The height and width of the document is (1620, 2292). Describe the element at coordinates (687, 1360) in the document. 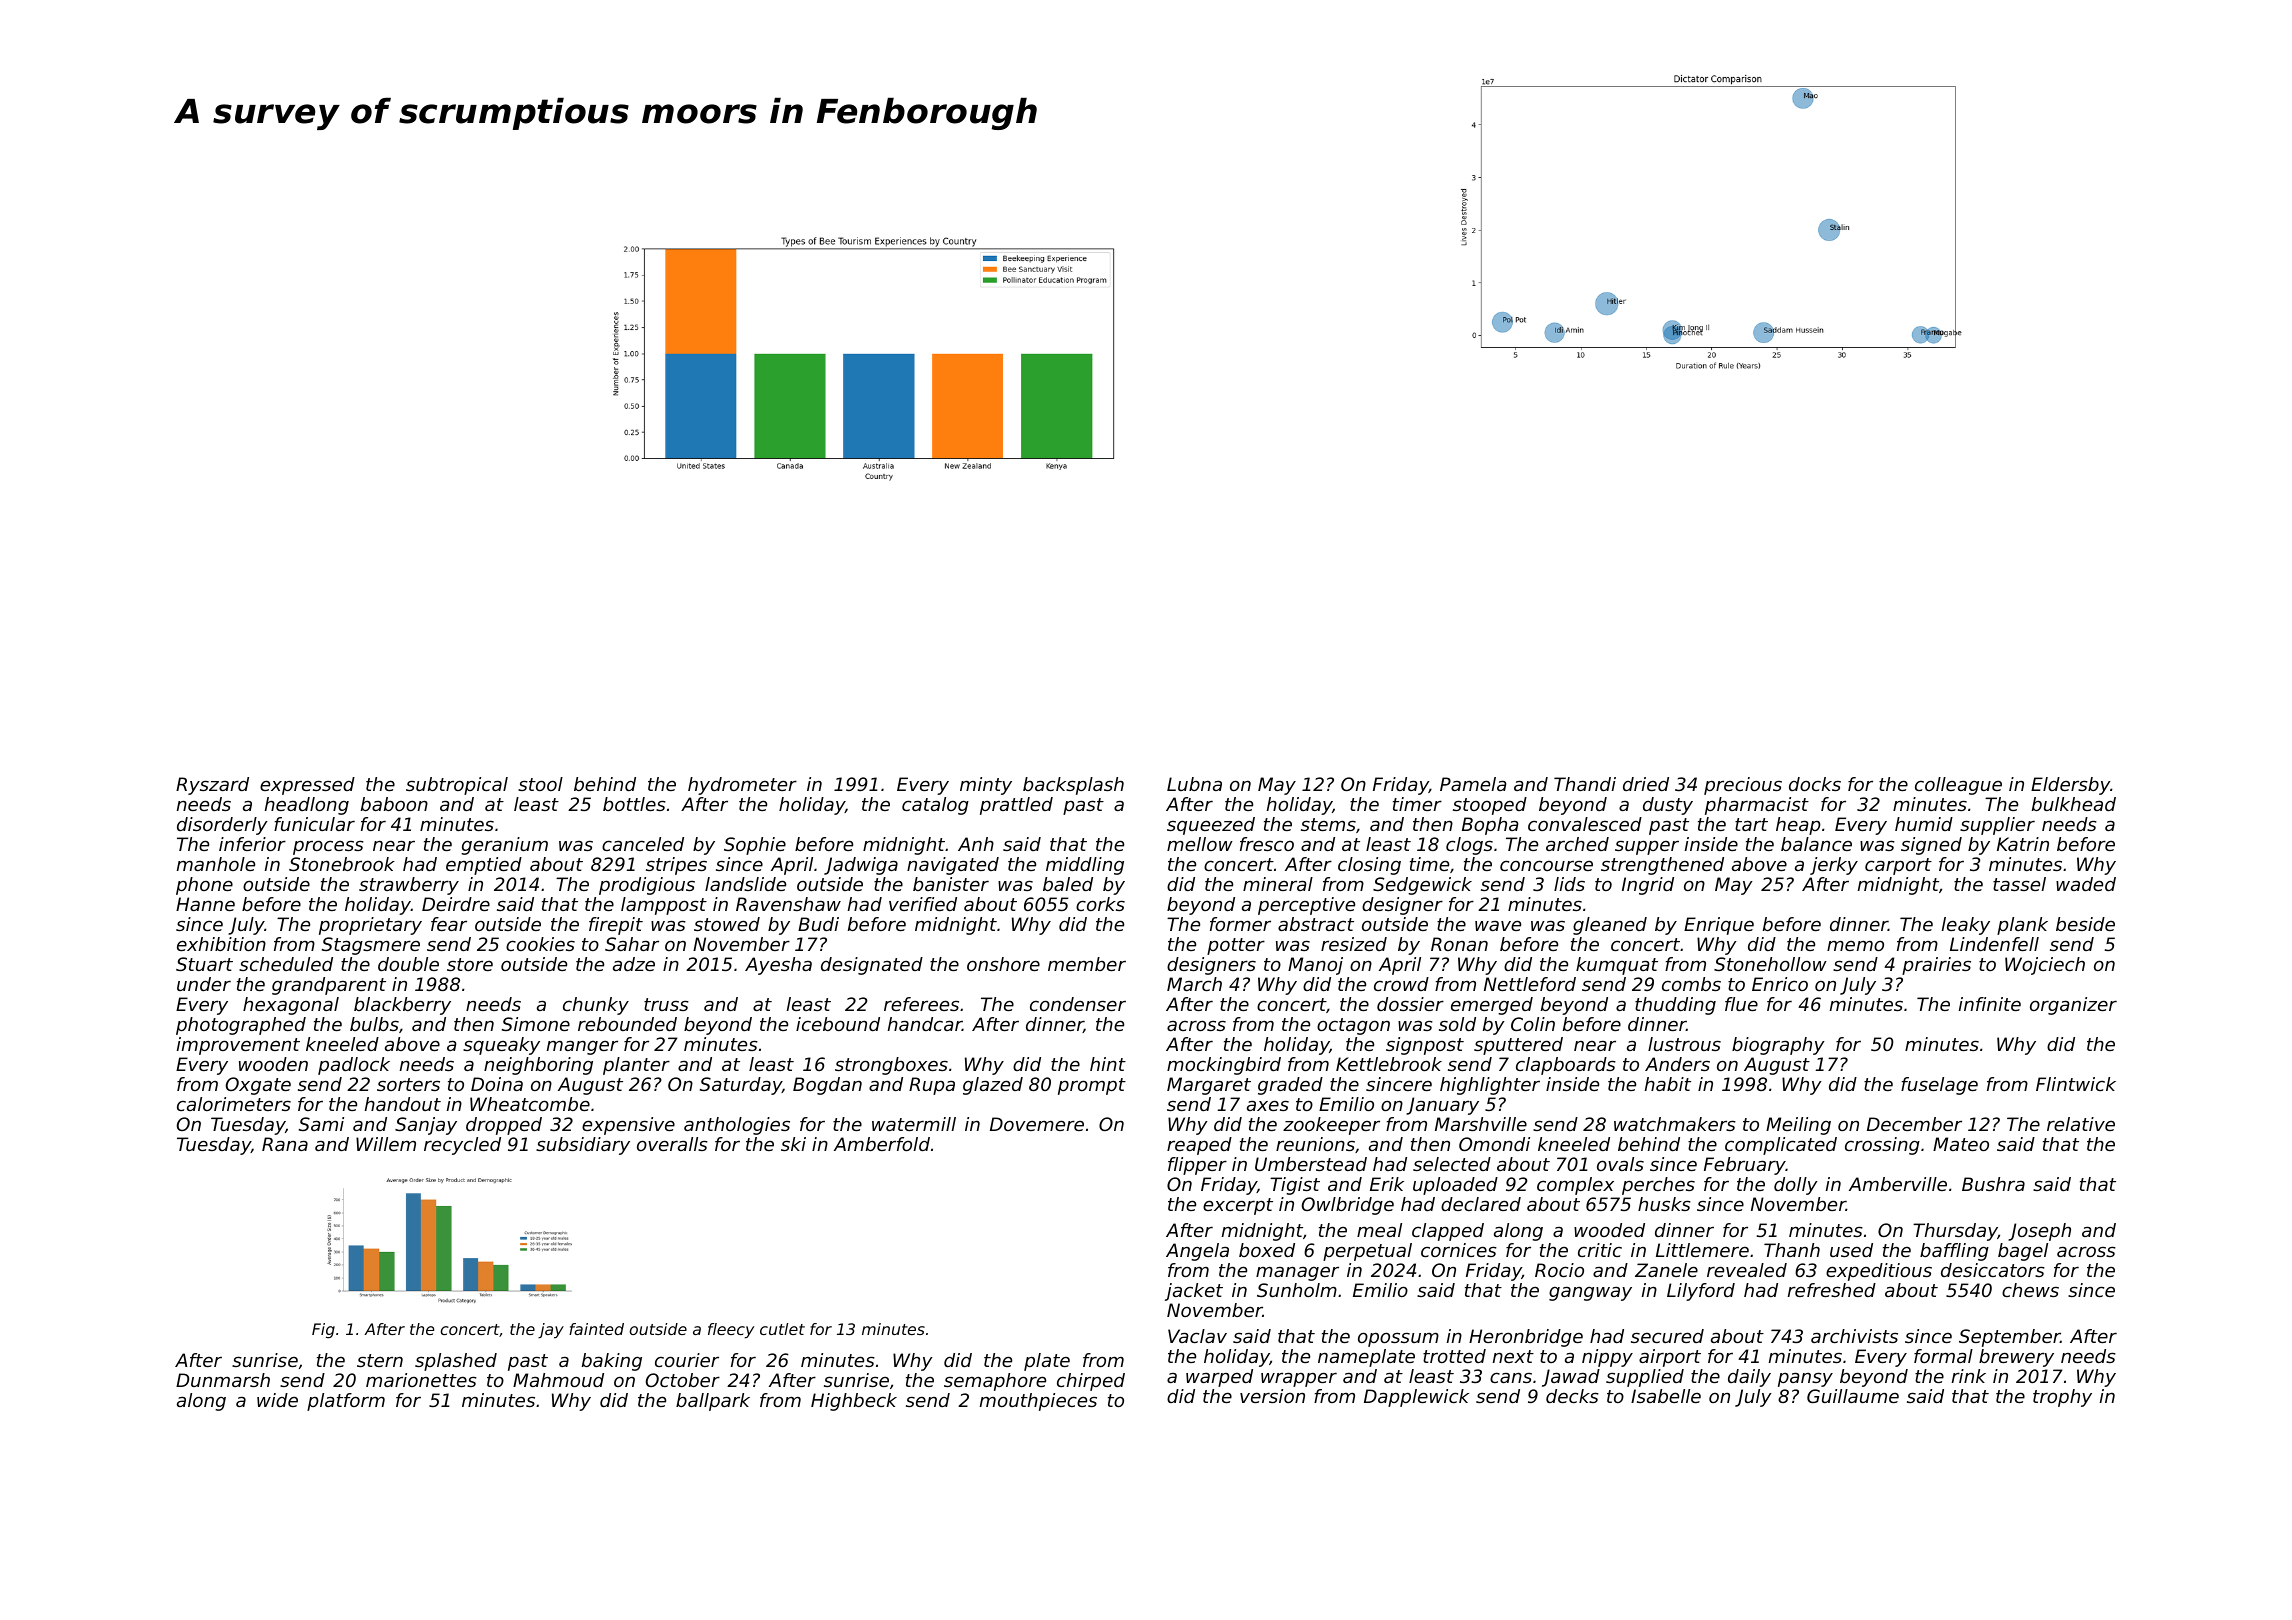

I see `courier` at that location.
